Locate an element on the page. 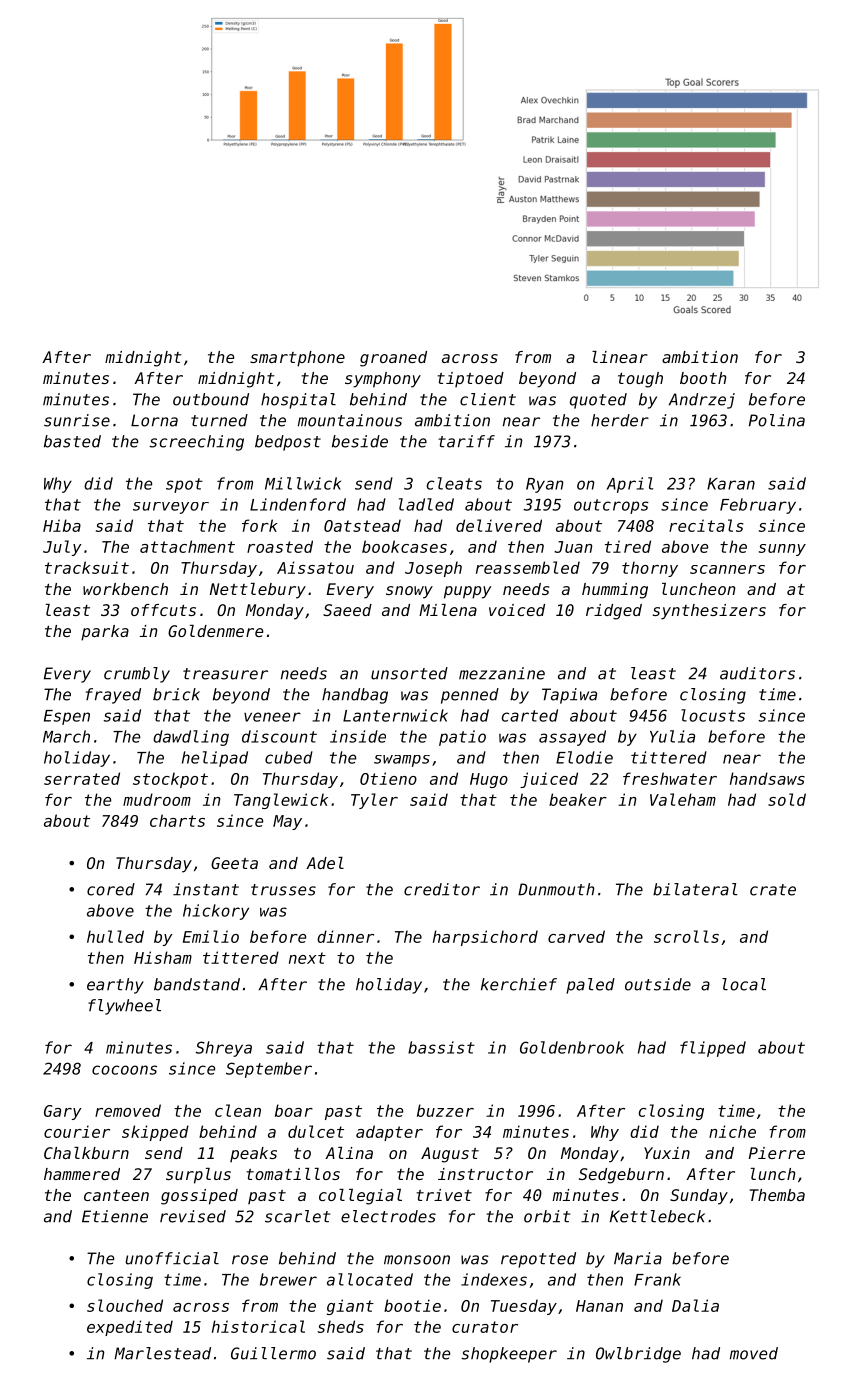 Image resolution: width=849 pixels, height=1400 pixels. auditors is located at coordinates (757, 673).
